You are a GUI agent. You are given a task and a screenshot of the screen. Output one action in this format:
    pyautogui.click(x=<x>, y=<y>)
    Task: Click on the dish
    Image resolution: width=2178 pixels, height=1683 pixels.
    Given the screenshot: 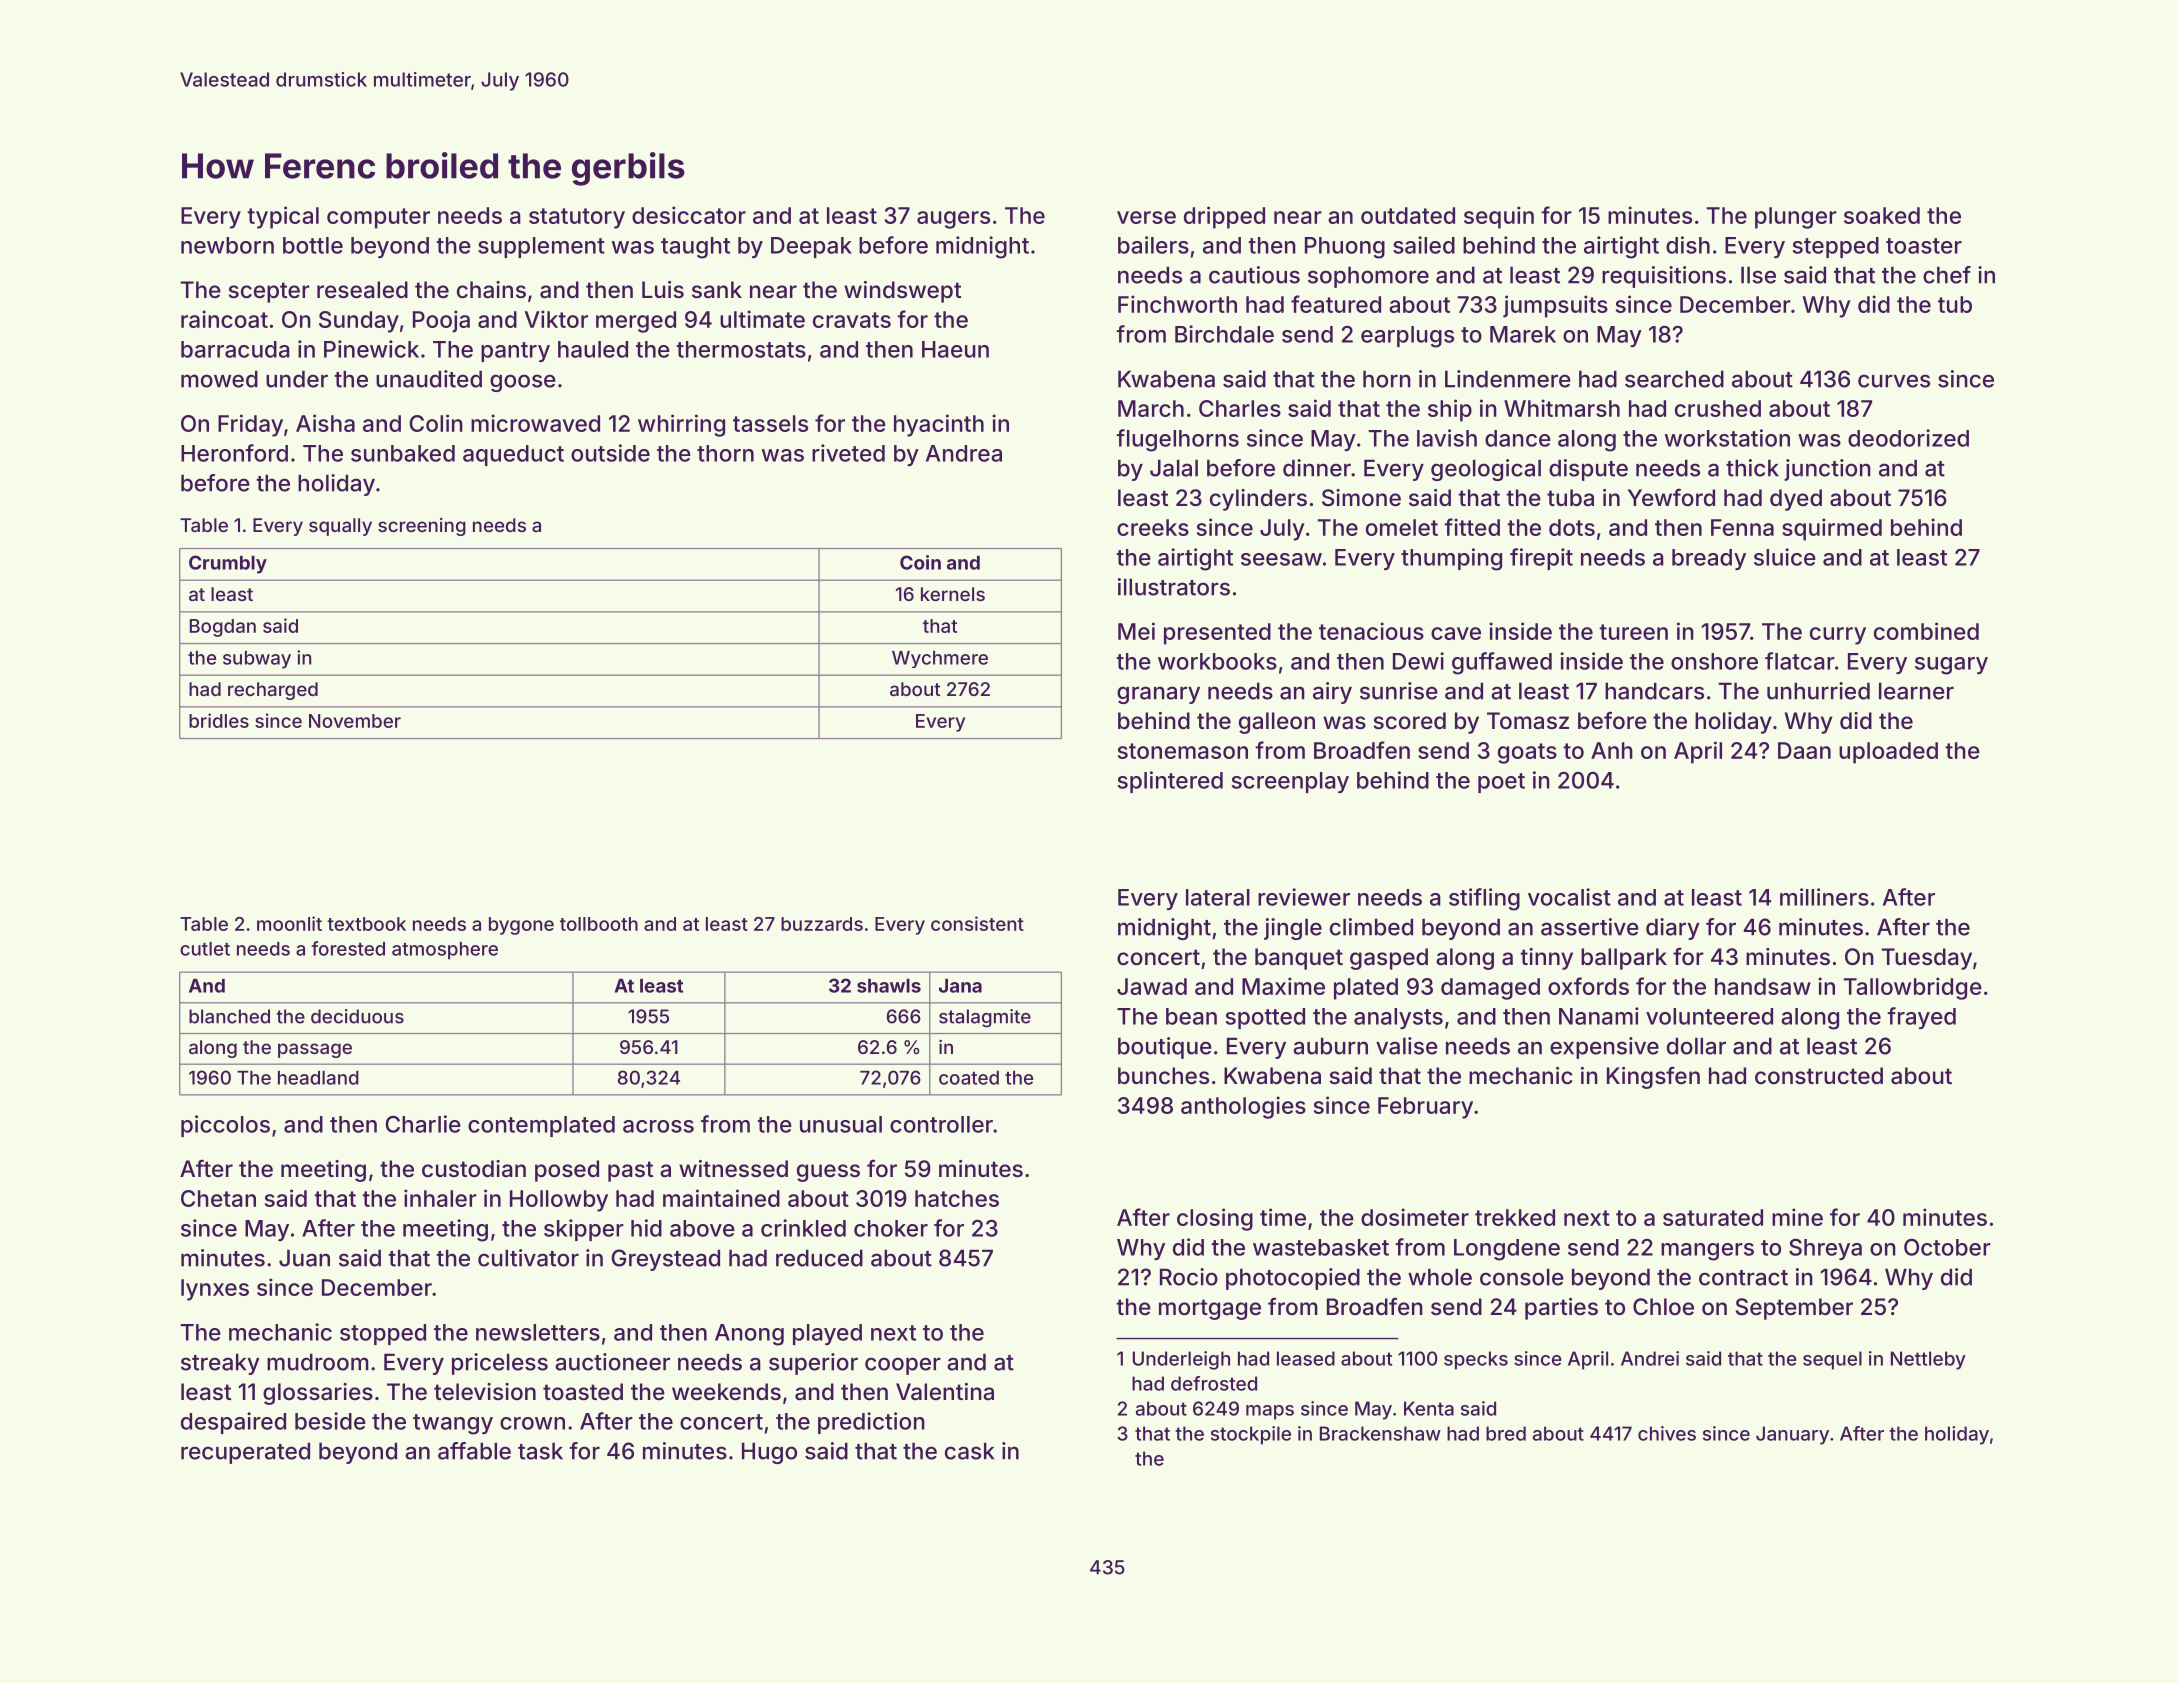 What is the action you would take?
    pyautogui.click(x=1688, y=245)
